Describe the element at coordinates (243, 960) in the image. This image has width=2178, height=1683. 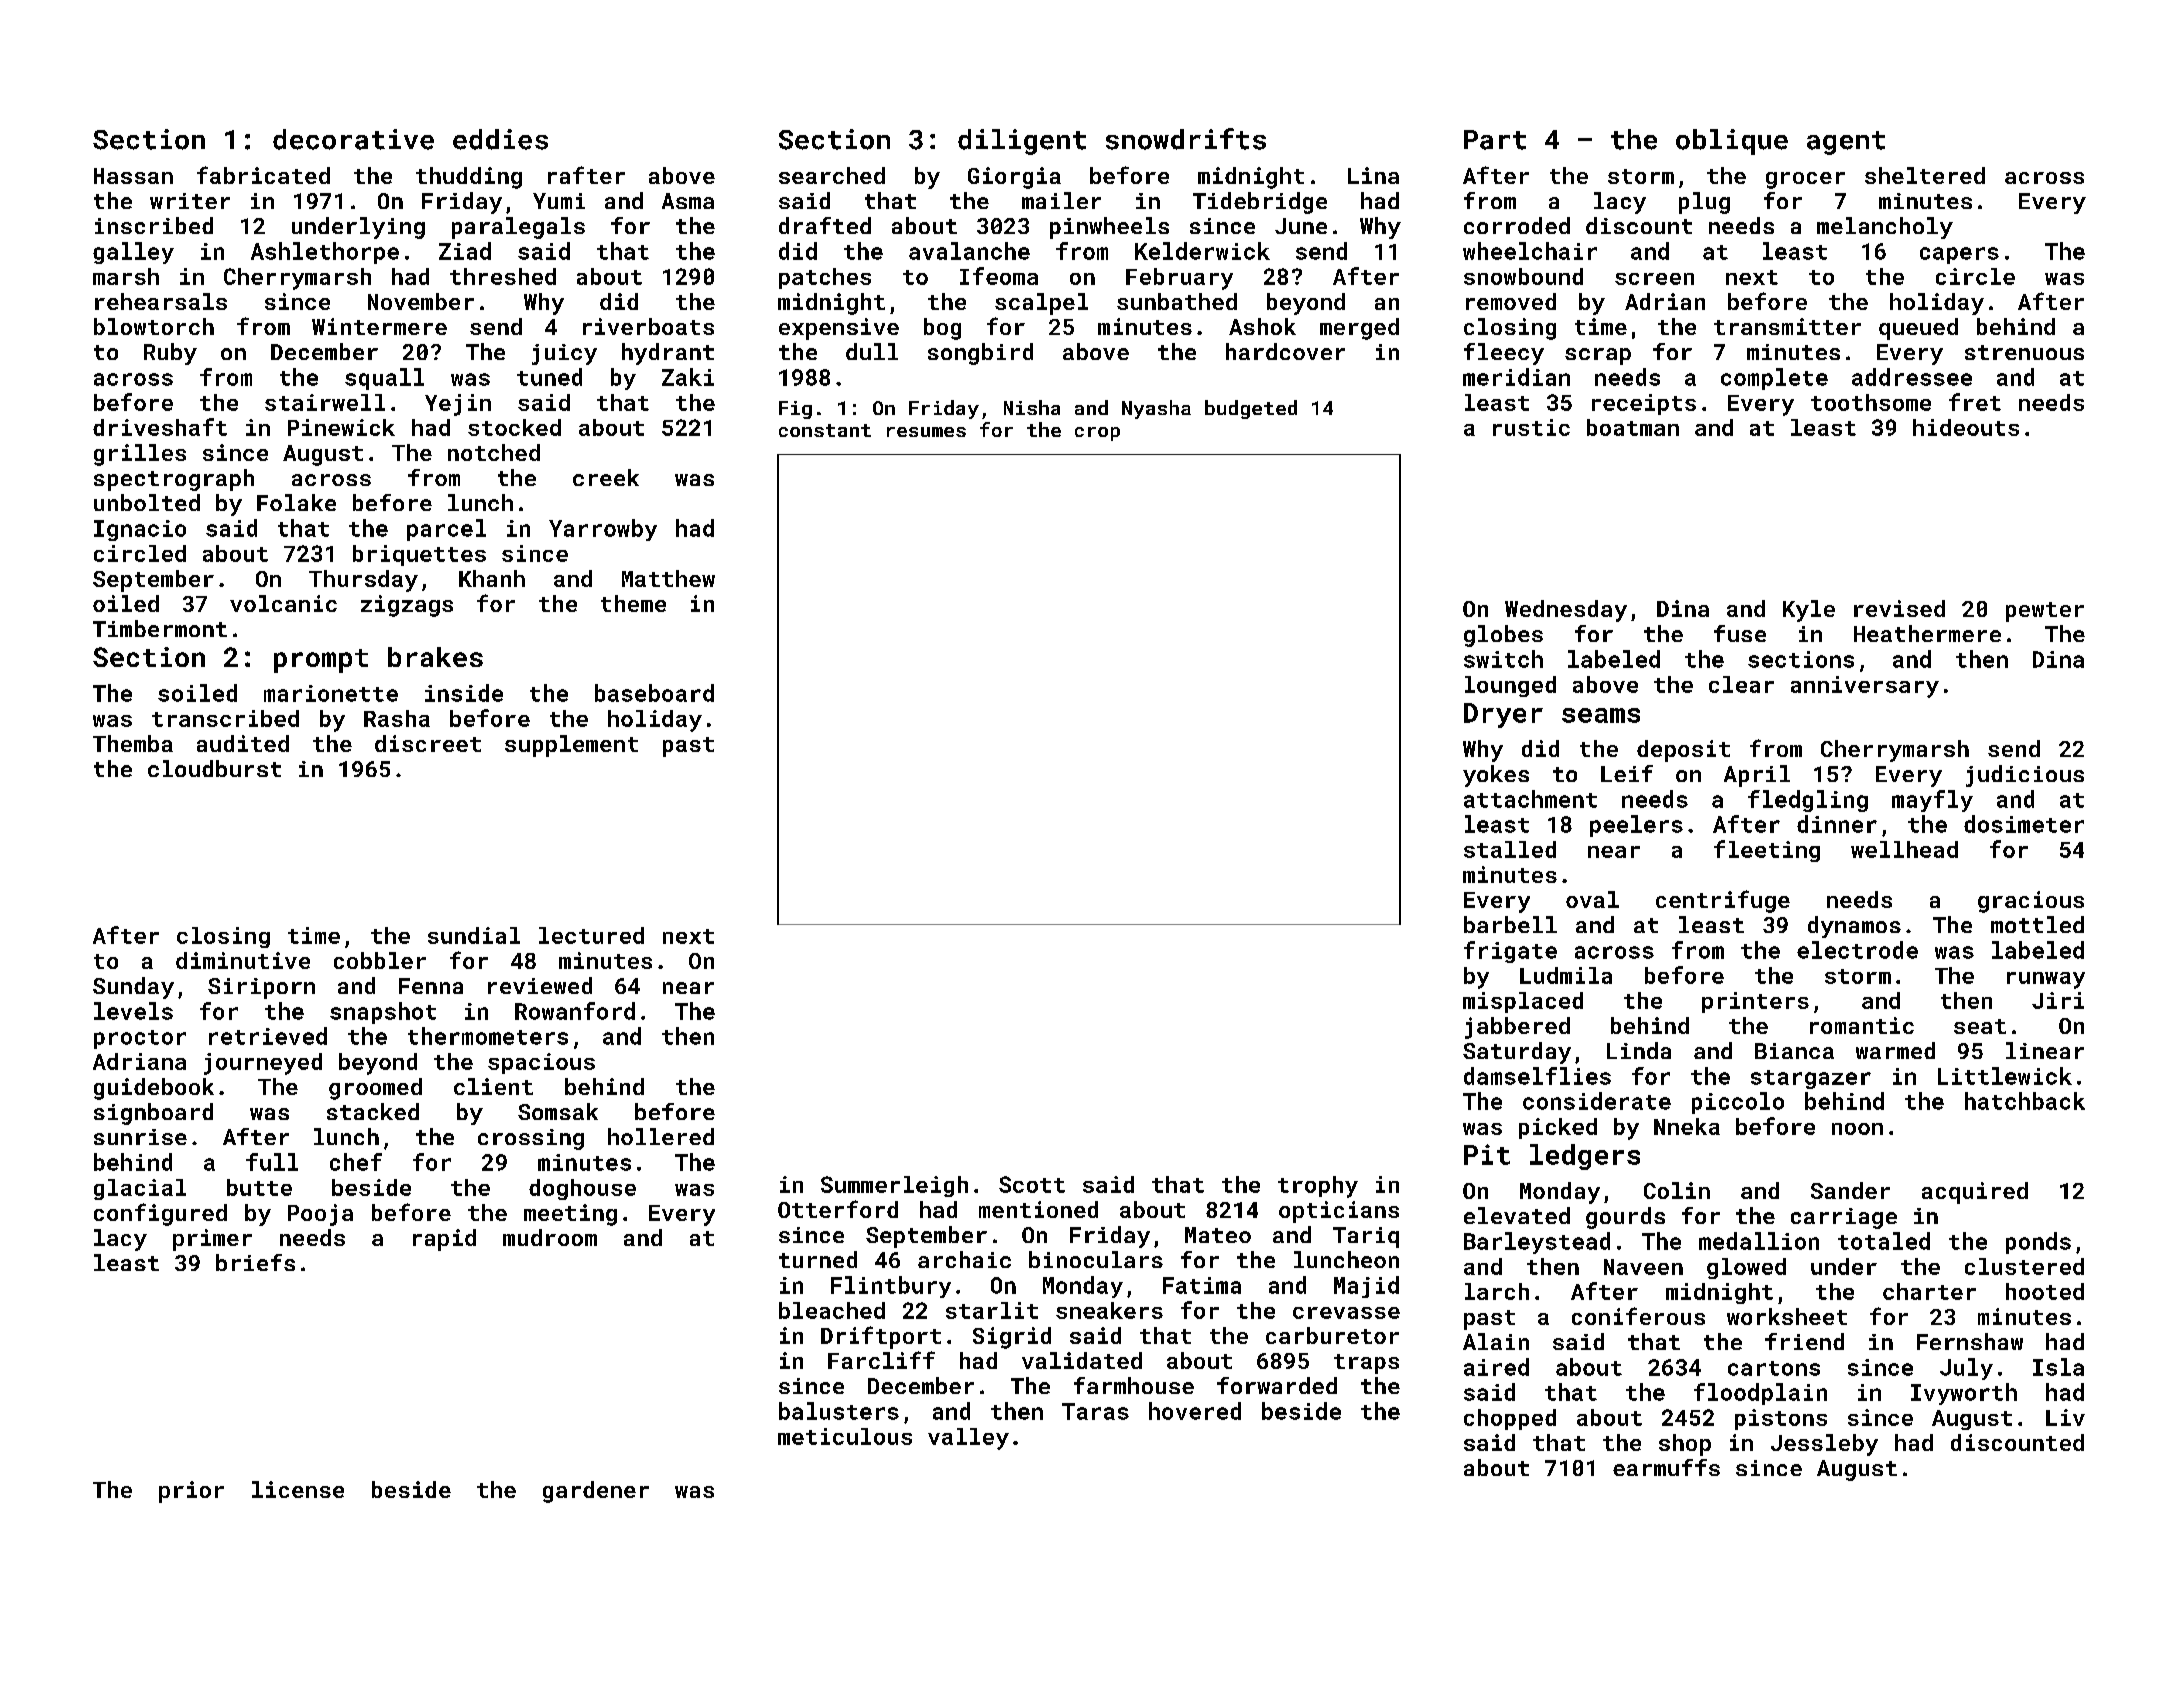
I see `diminutive` at that location.
